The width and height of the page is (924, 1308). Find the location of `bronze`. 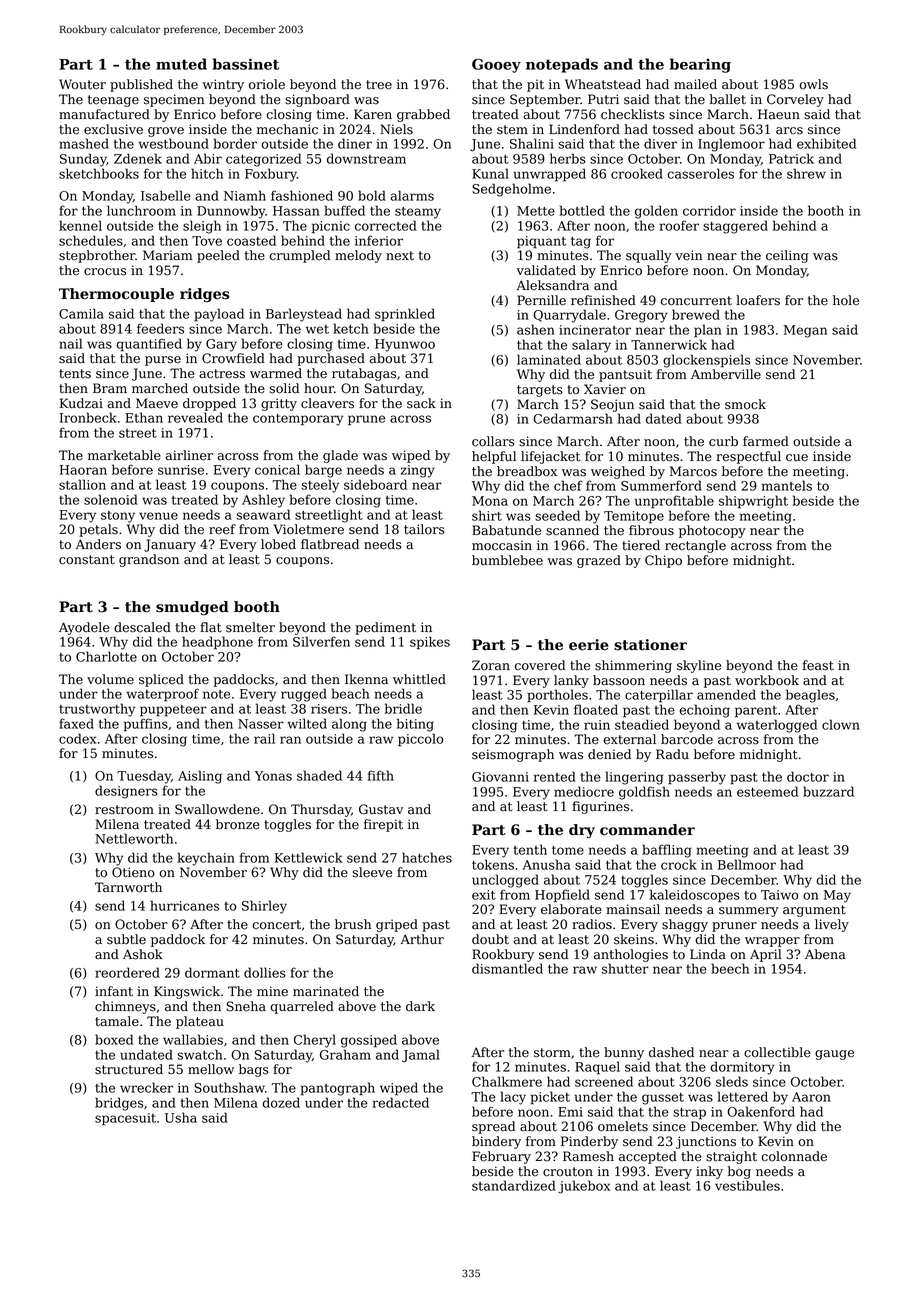

bronze is located at coordinates (237, 824).
